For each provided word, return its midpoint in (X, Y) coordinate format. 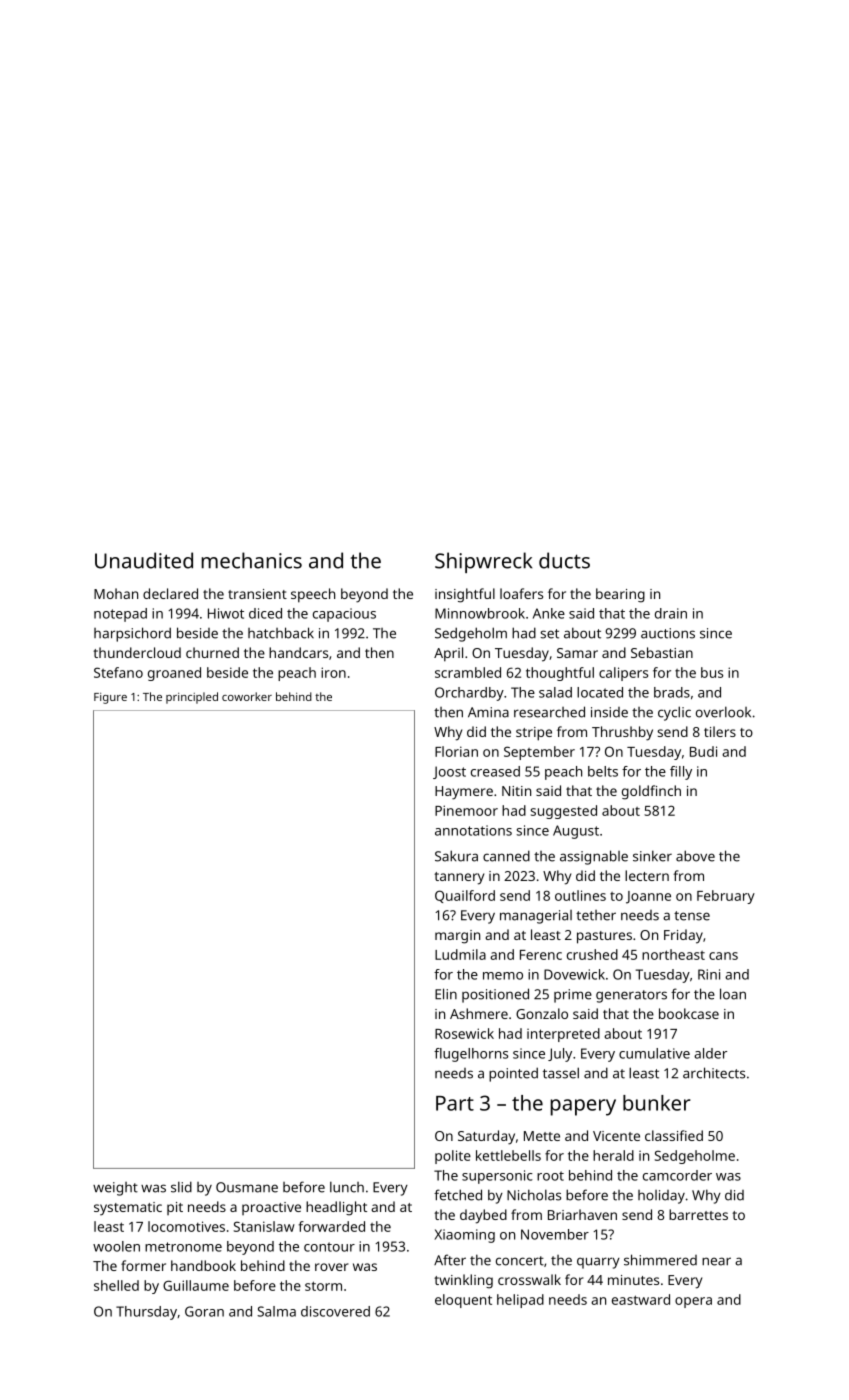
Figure (110, 698)
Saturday (486, 1137)
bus (712, 672)
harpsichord (132, 634)
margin (457, 937)
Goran (204, 1311)
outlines (580, 895)
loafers (521, 593)
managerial (536, 917)
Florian (456, 751)
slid (181, 1187)
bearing (620, 595)
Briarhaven (582, 1214)
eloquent (463, 1301)
